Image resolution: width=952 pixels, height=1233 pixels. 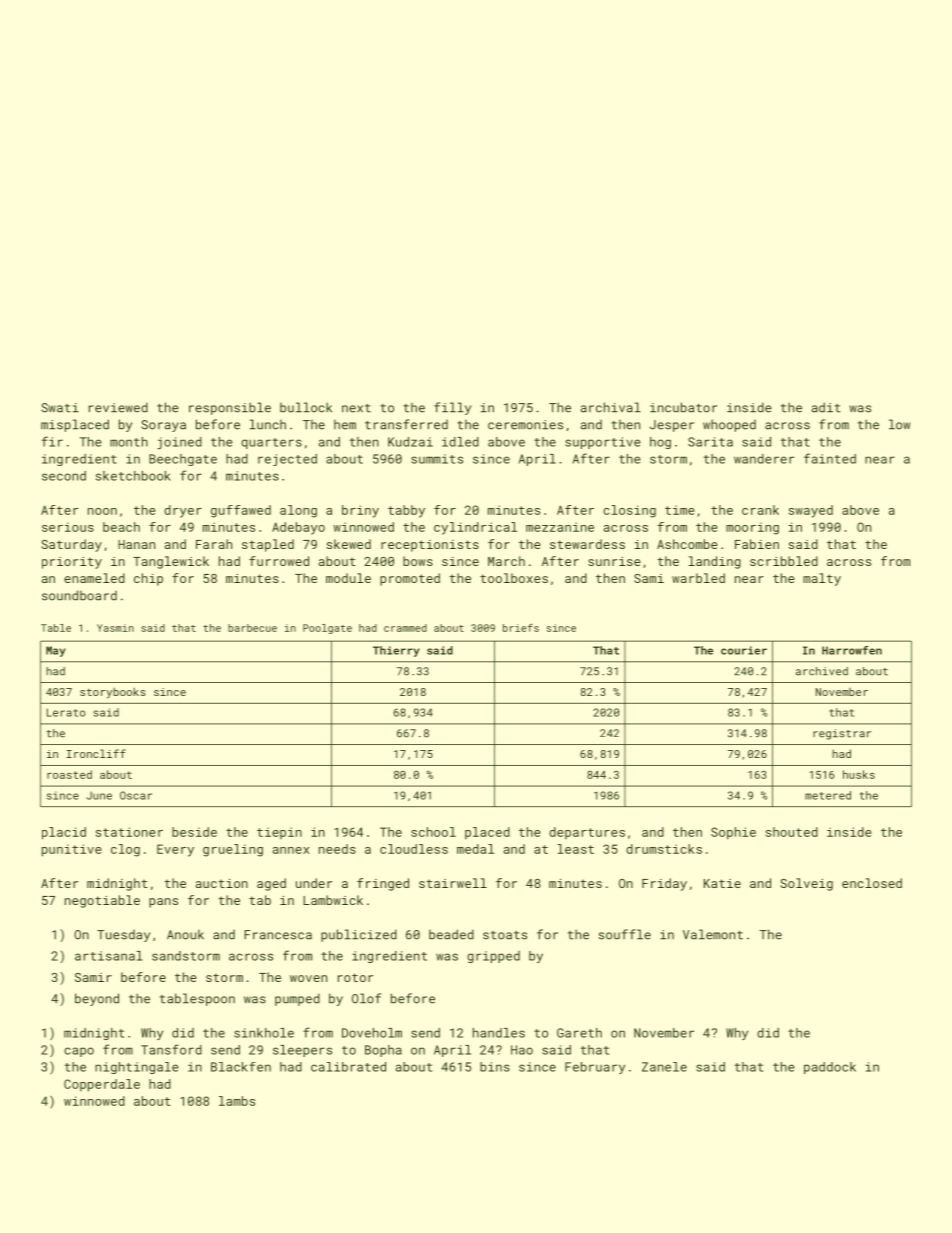 What do you see at coordinates (899, 424) in the screenshot?
I see `low` at bounding box center [899, 424].
